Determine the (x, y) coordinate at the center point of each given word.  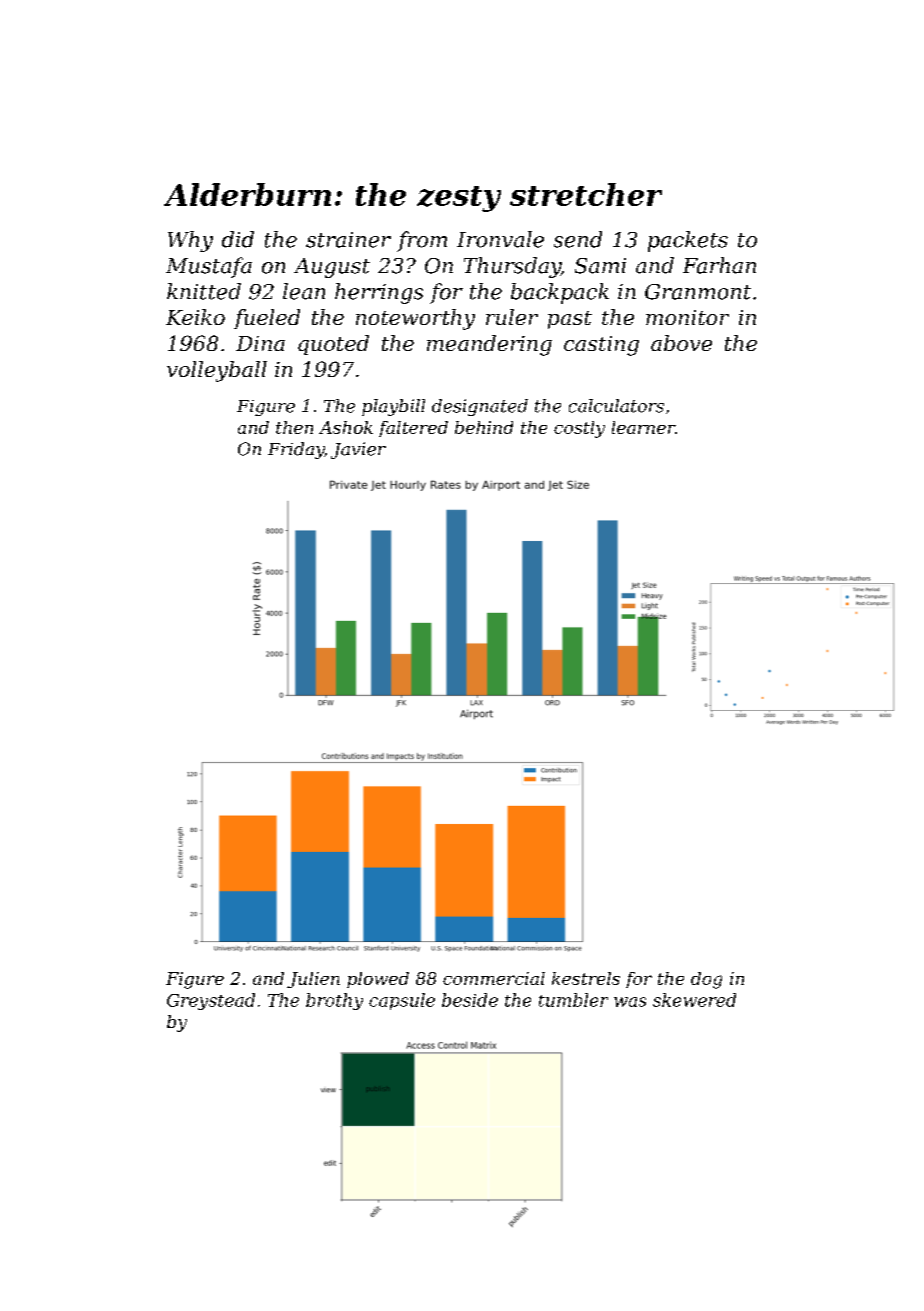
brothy (334, 1001)
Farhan (719, 265)
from (422, 241)
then (294, 427)
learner (643, 427)
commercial (494, 978)
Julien (313, 980)
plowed (378, 980)
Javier (358, 450)
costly (579, 429)
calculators (616, 406)
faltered (413, 429)
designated (480, 407)
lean (304, 291)
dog (706, 980)
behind (484, 427)
